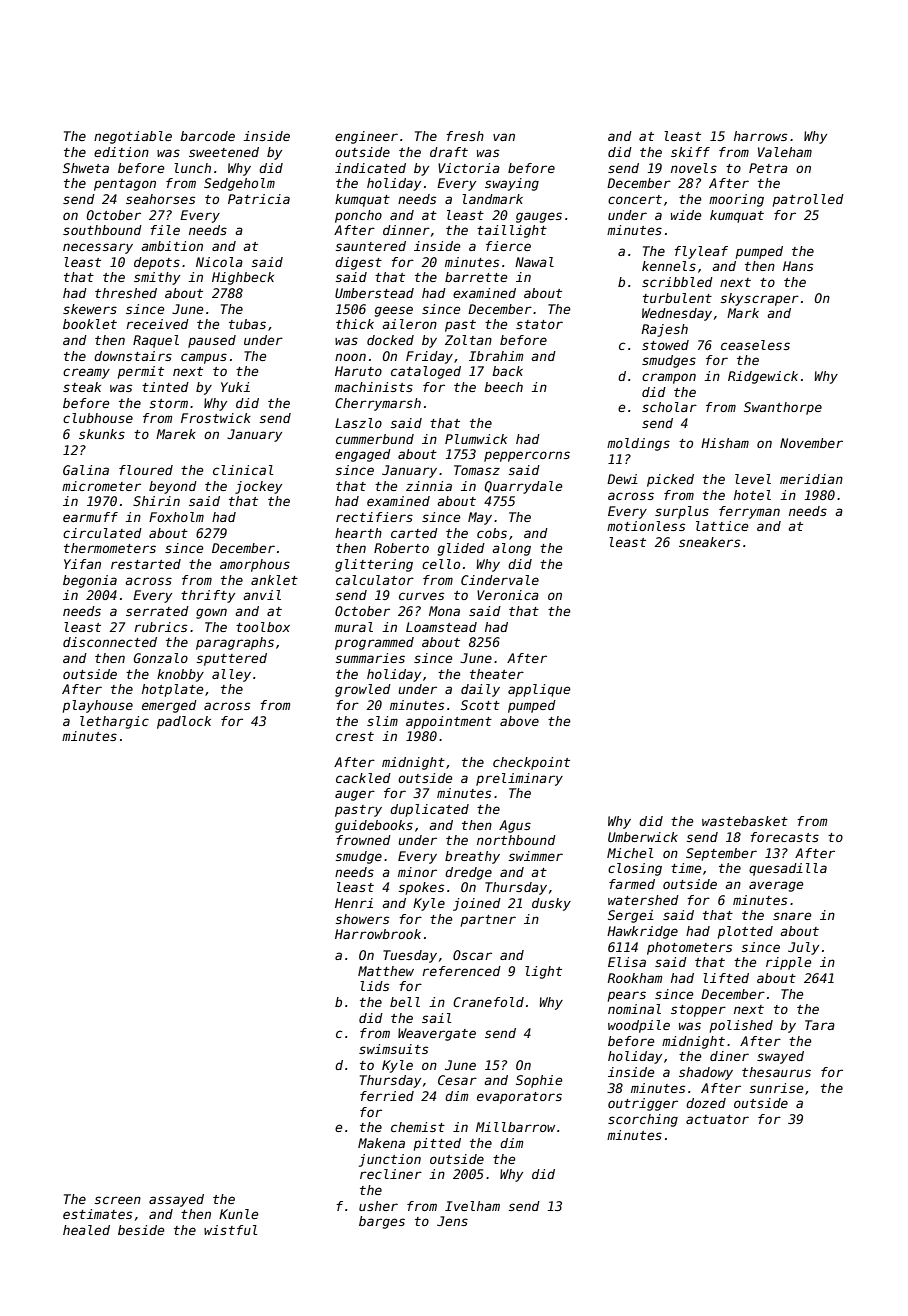 The height and width of the image is (1316, 908). What do you see at coordinates (378, 1206) in the image?
I see `usher` at bounding box center [378, 1206].
